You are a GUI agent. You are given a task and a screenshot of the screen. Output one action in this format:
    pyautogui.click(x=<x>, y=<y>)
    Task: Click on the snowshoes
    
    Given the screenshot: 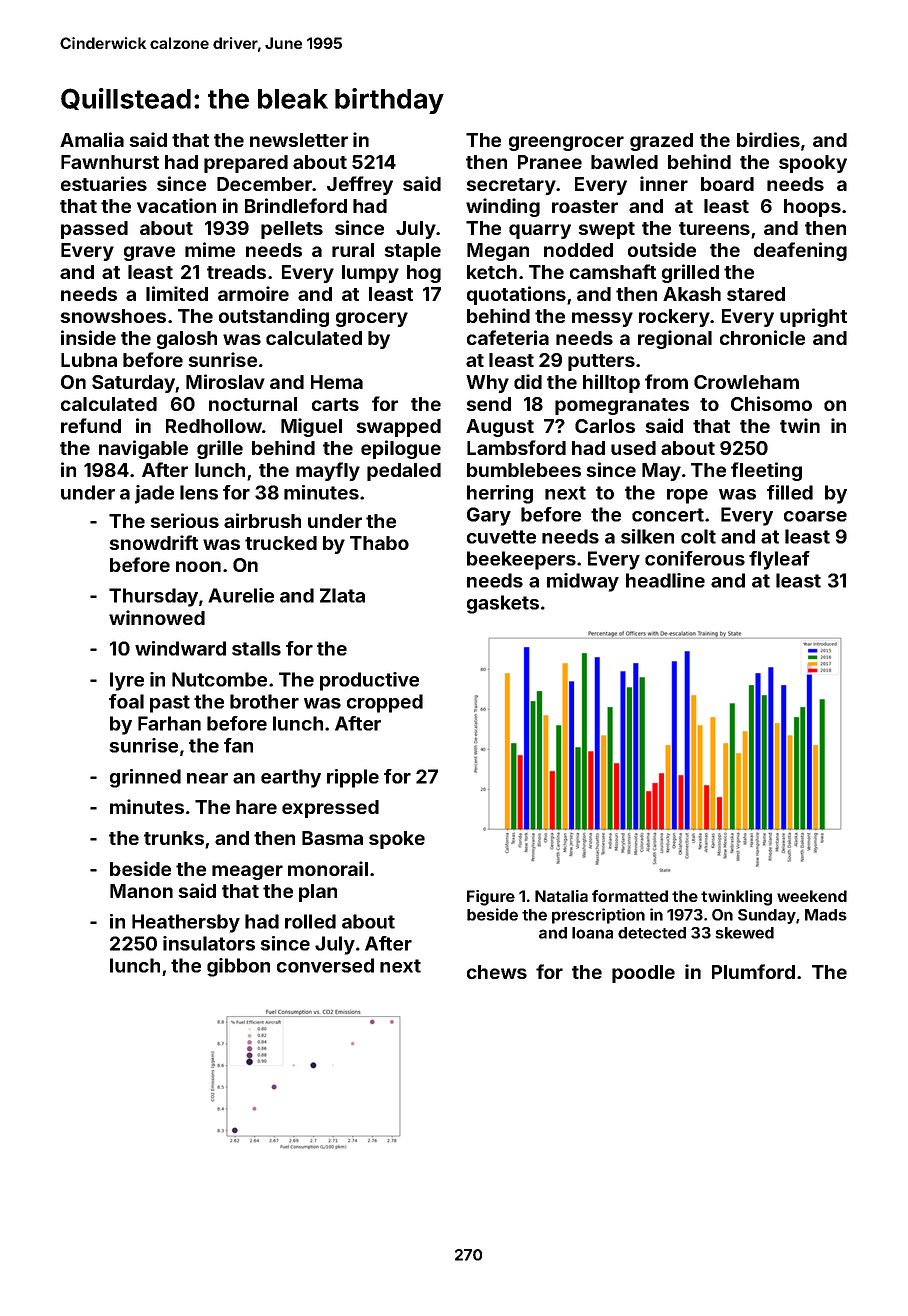 What is the action you would take?
    pyautogui.click(x=113, y=316)
